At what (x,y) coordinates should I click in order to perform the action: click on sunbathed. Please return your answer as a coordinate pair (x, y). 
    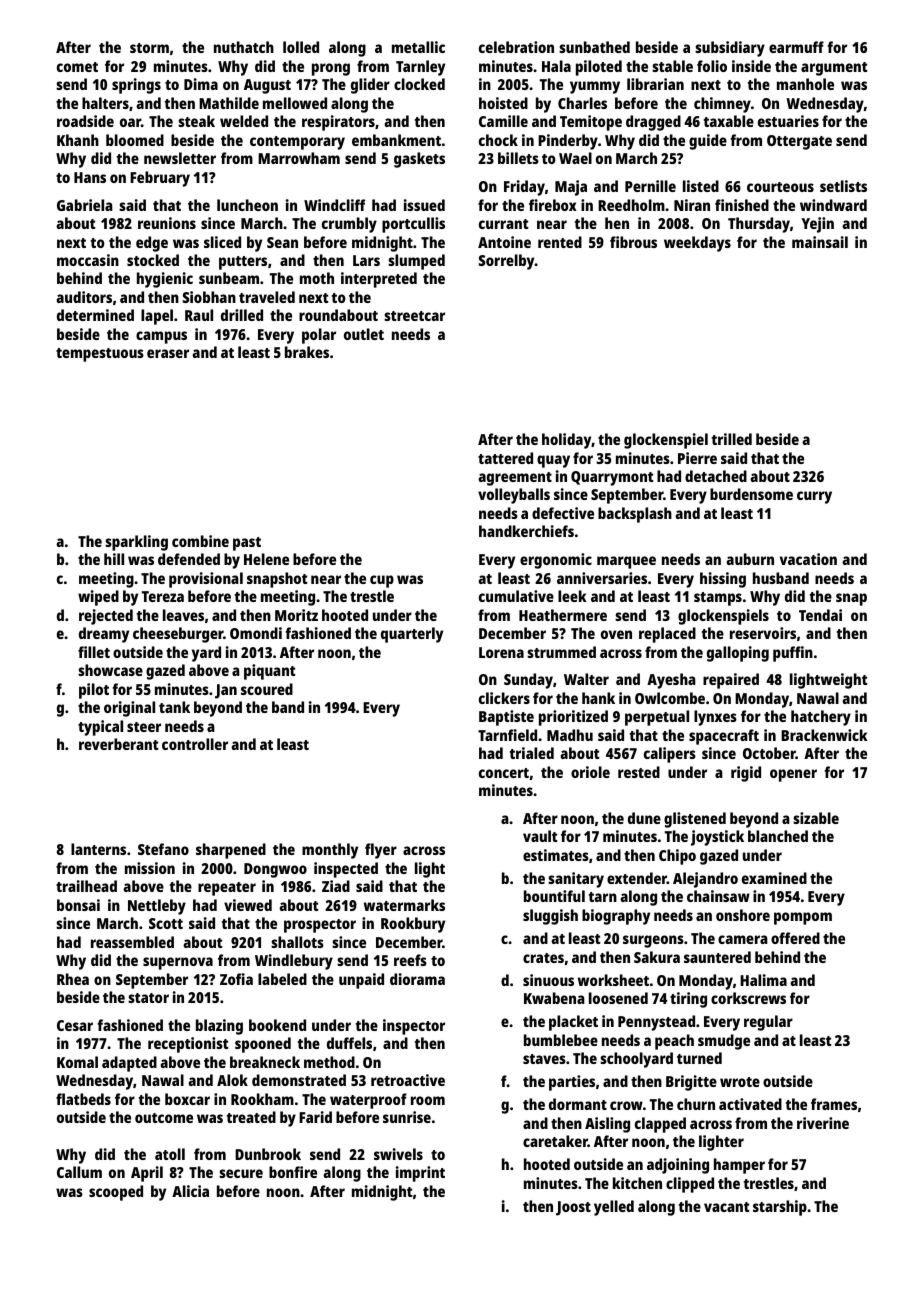
    Looking at the image, I should click on (594, 47).
